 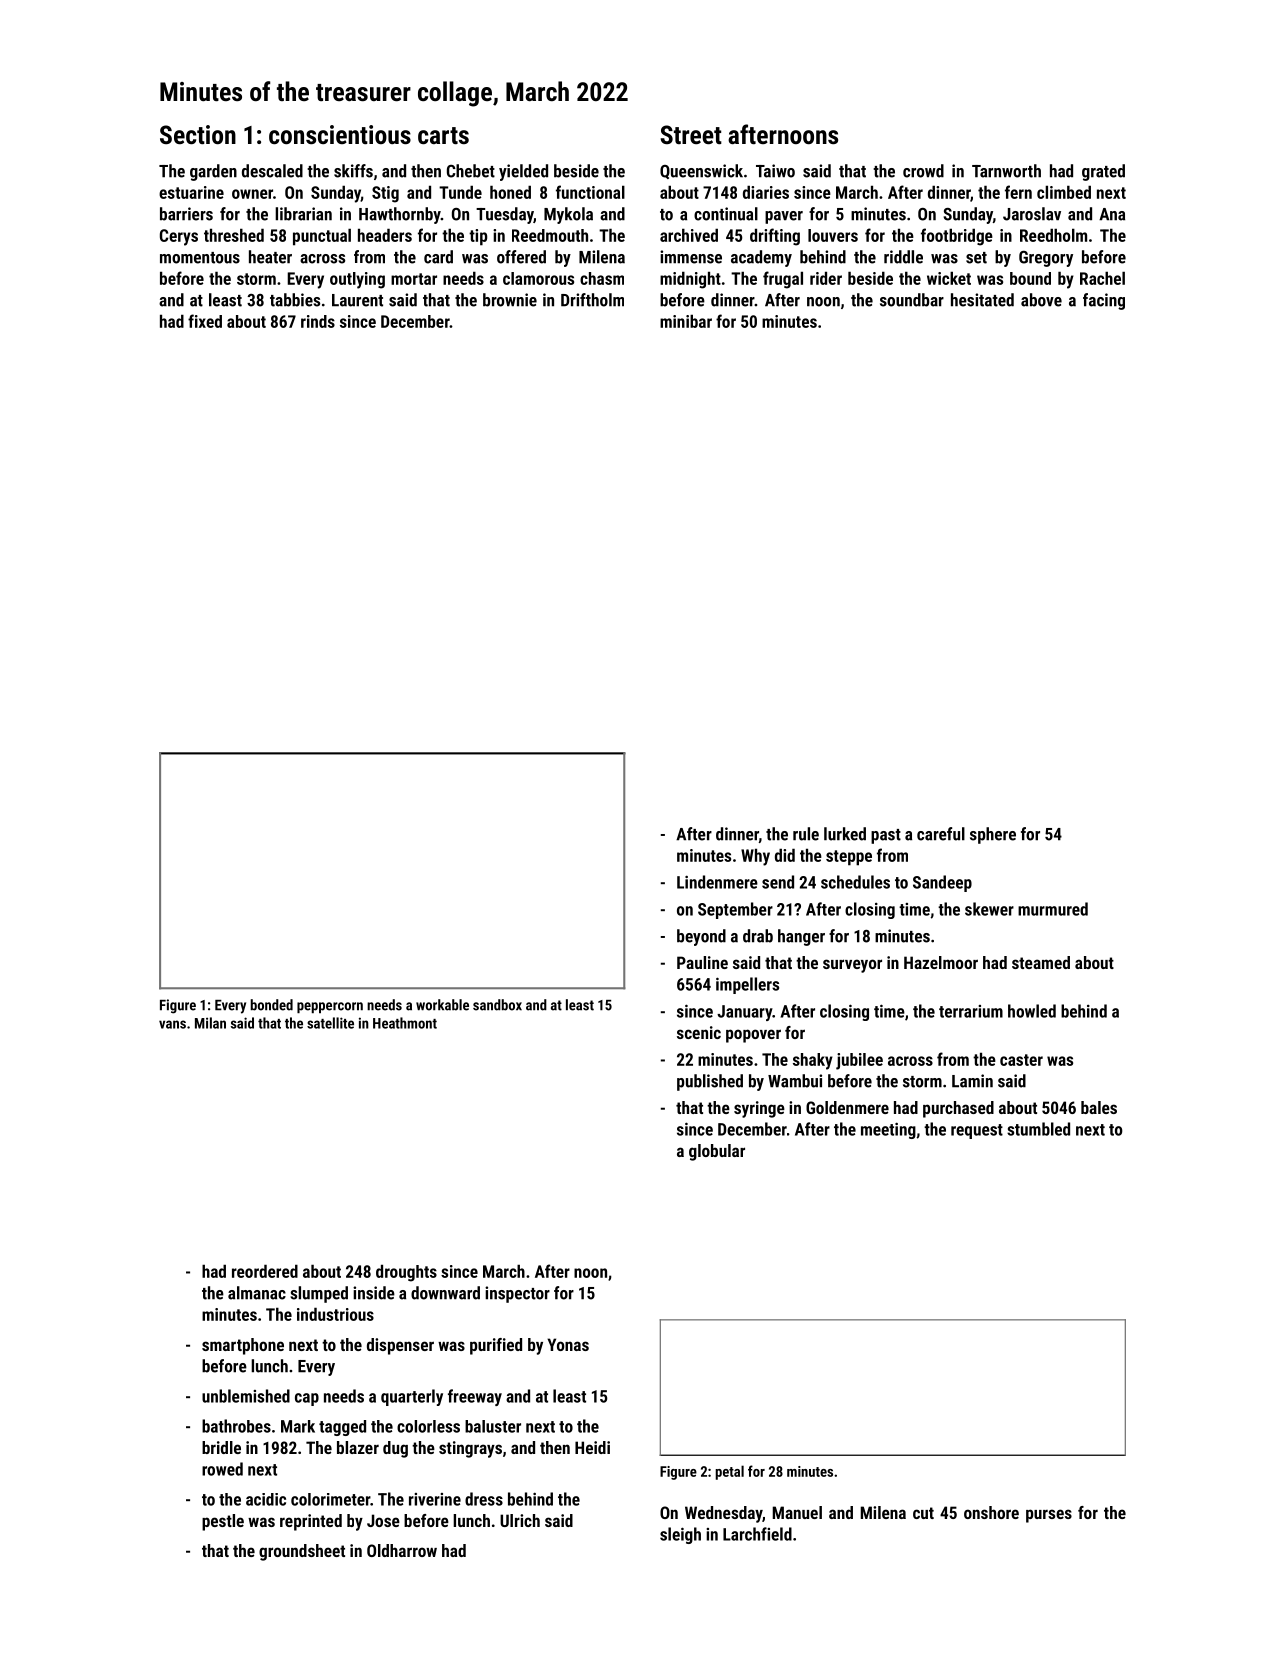 I want to click on peppercorn, so click(x=330, y=1007).
